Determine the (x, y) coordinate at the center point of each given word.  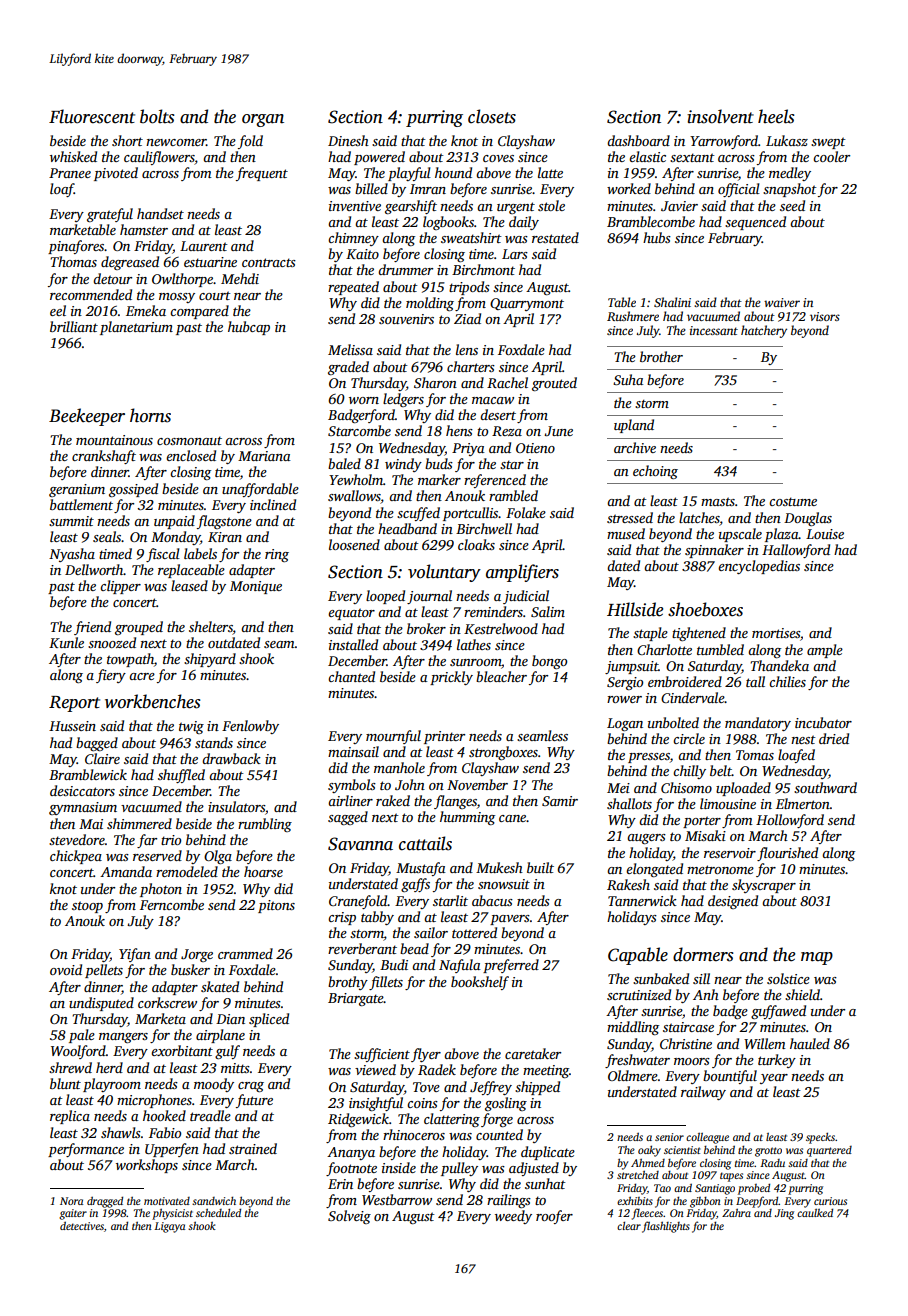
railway (703, 1093)
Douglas (808, 519)
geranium (77, 490)
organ (263, 120)
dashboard (638, 140)
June (558, 431)
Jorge (197, 955)
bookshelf (480, 983)
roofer (554, 1217)
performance (86, 1150)
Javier (679, 206)
